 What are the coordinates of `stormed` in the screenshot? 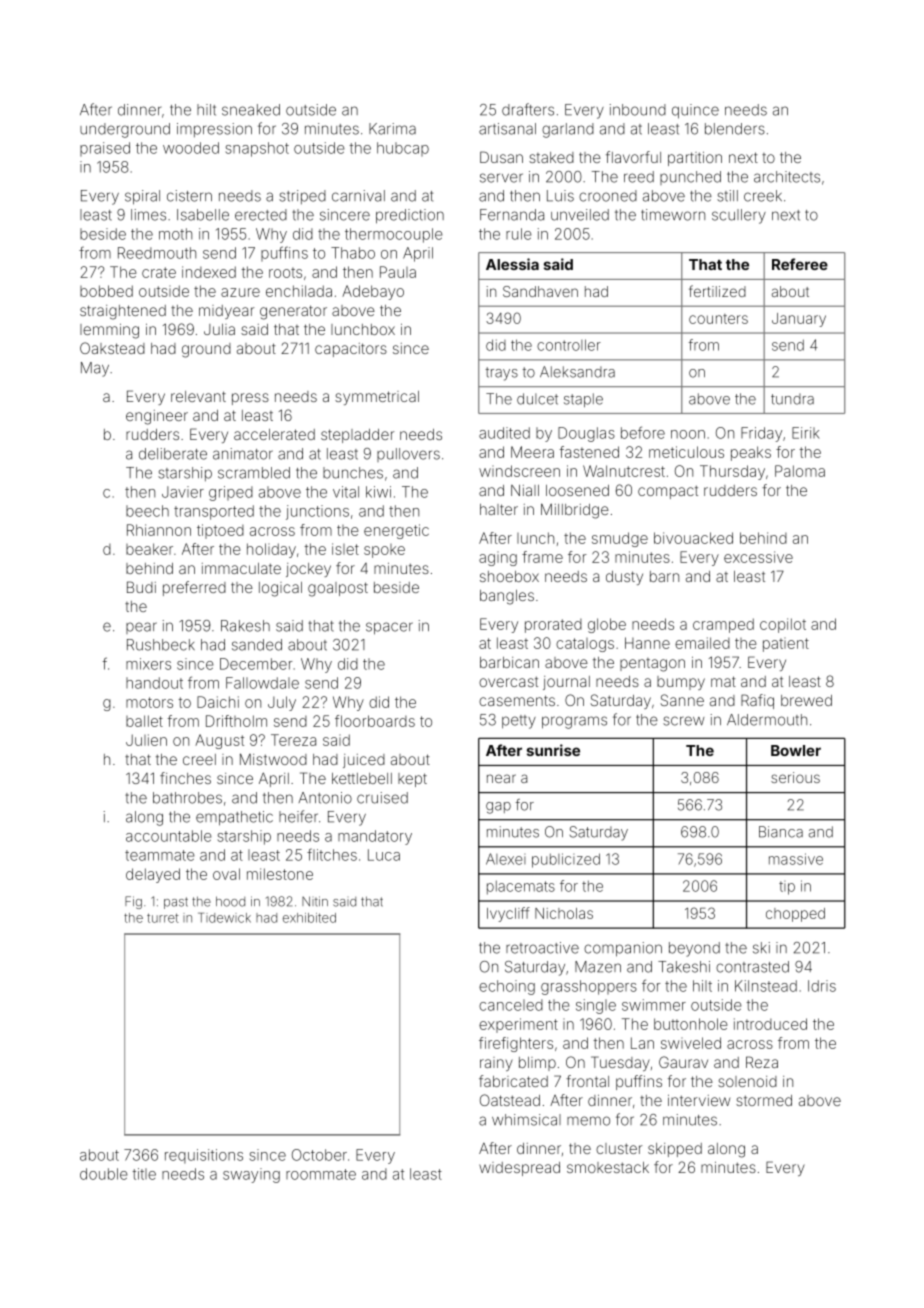 It's located at (764, 1100).
